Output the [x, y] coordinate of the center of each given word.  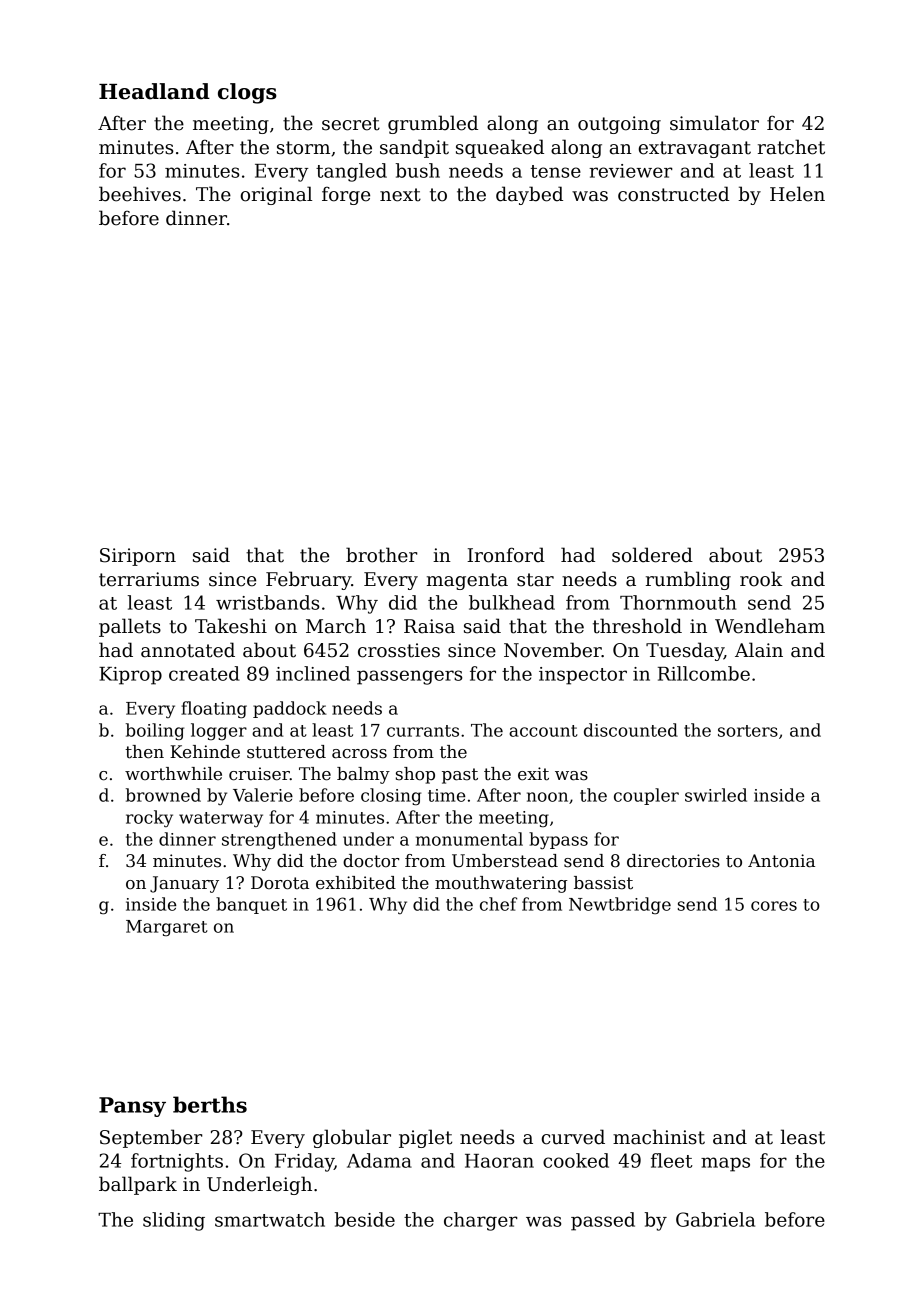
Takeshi [231, 626]
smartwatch [270, 1219]
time [447, 795]
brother [382, 555]
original [276, 195]
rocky [149, 818]
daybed [529, 195]
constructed [673, 194]
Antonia [781, 861]
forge [346, 195]
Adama [379, 1160]
